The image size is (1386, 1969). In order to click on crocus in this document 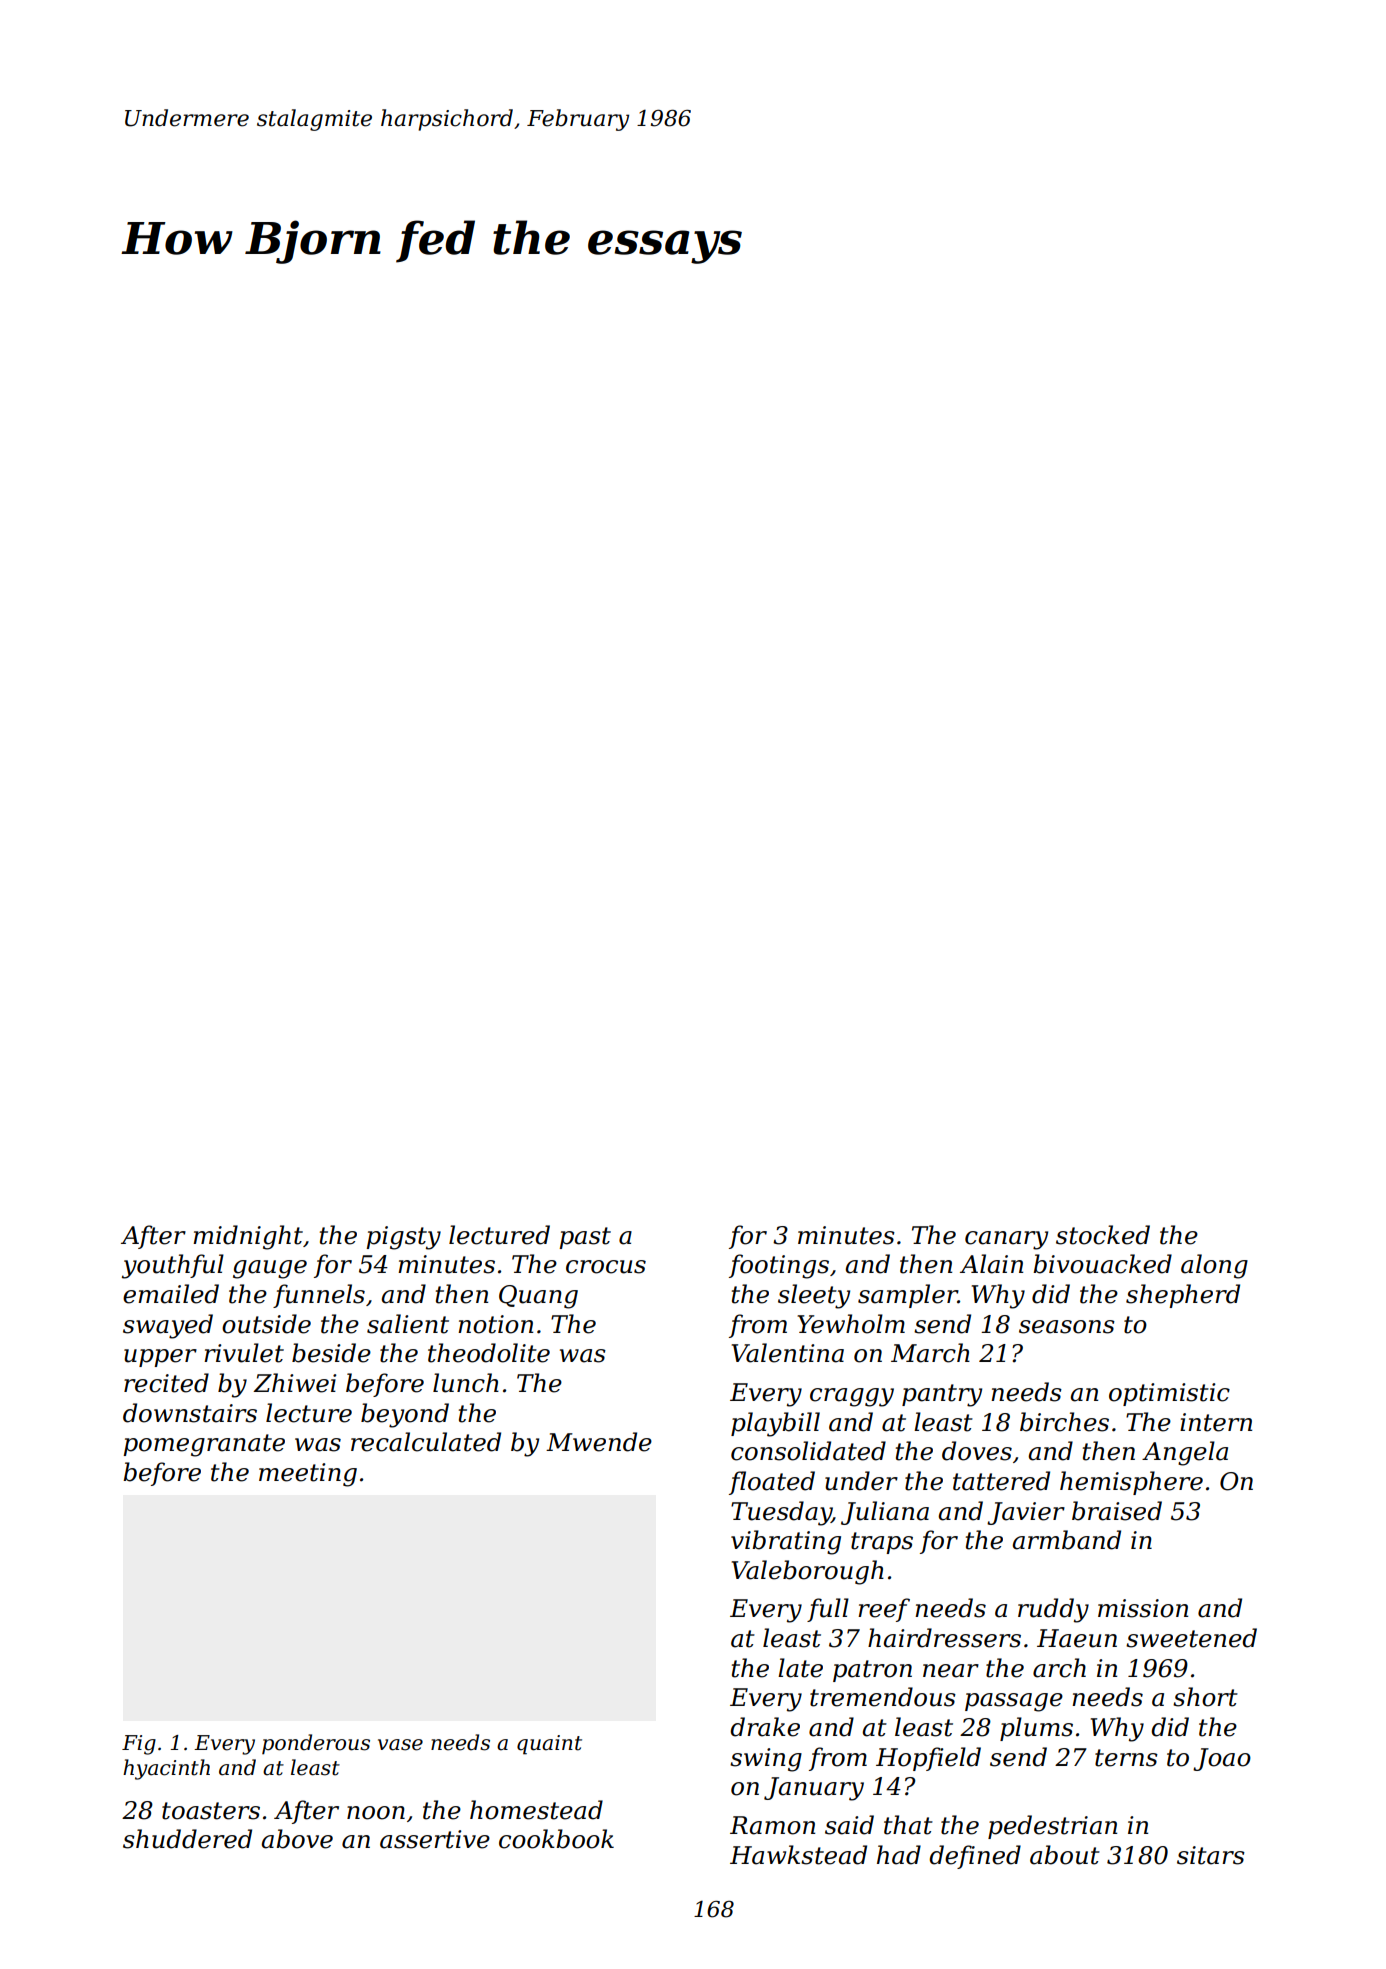, I will do `click(606, 1267)`.
